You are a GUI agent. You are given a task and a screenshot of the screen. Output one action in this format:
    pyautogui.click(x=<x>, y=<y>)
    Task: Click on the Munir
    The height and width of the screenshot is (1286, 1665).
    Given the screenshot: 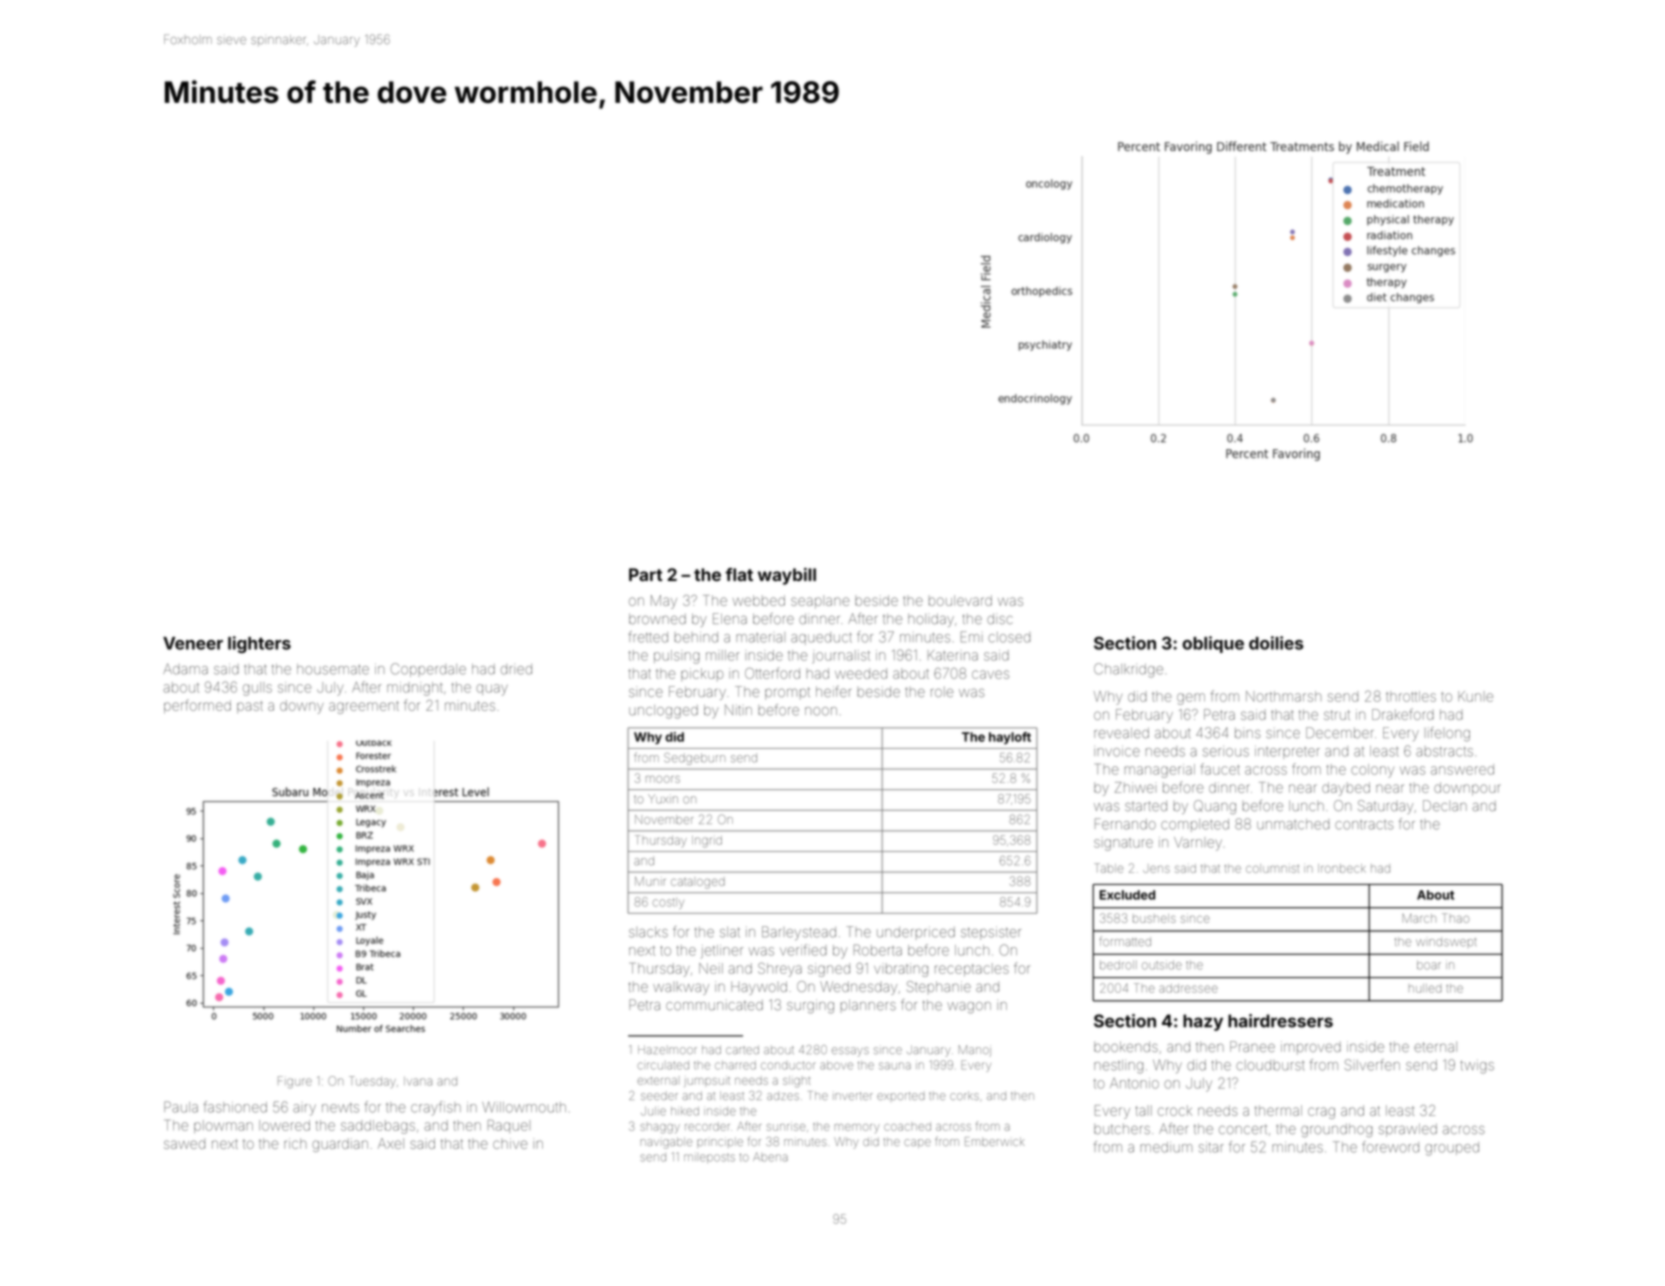 What is the action you would take?
    pyautogui.click(x=650, y=881)
